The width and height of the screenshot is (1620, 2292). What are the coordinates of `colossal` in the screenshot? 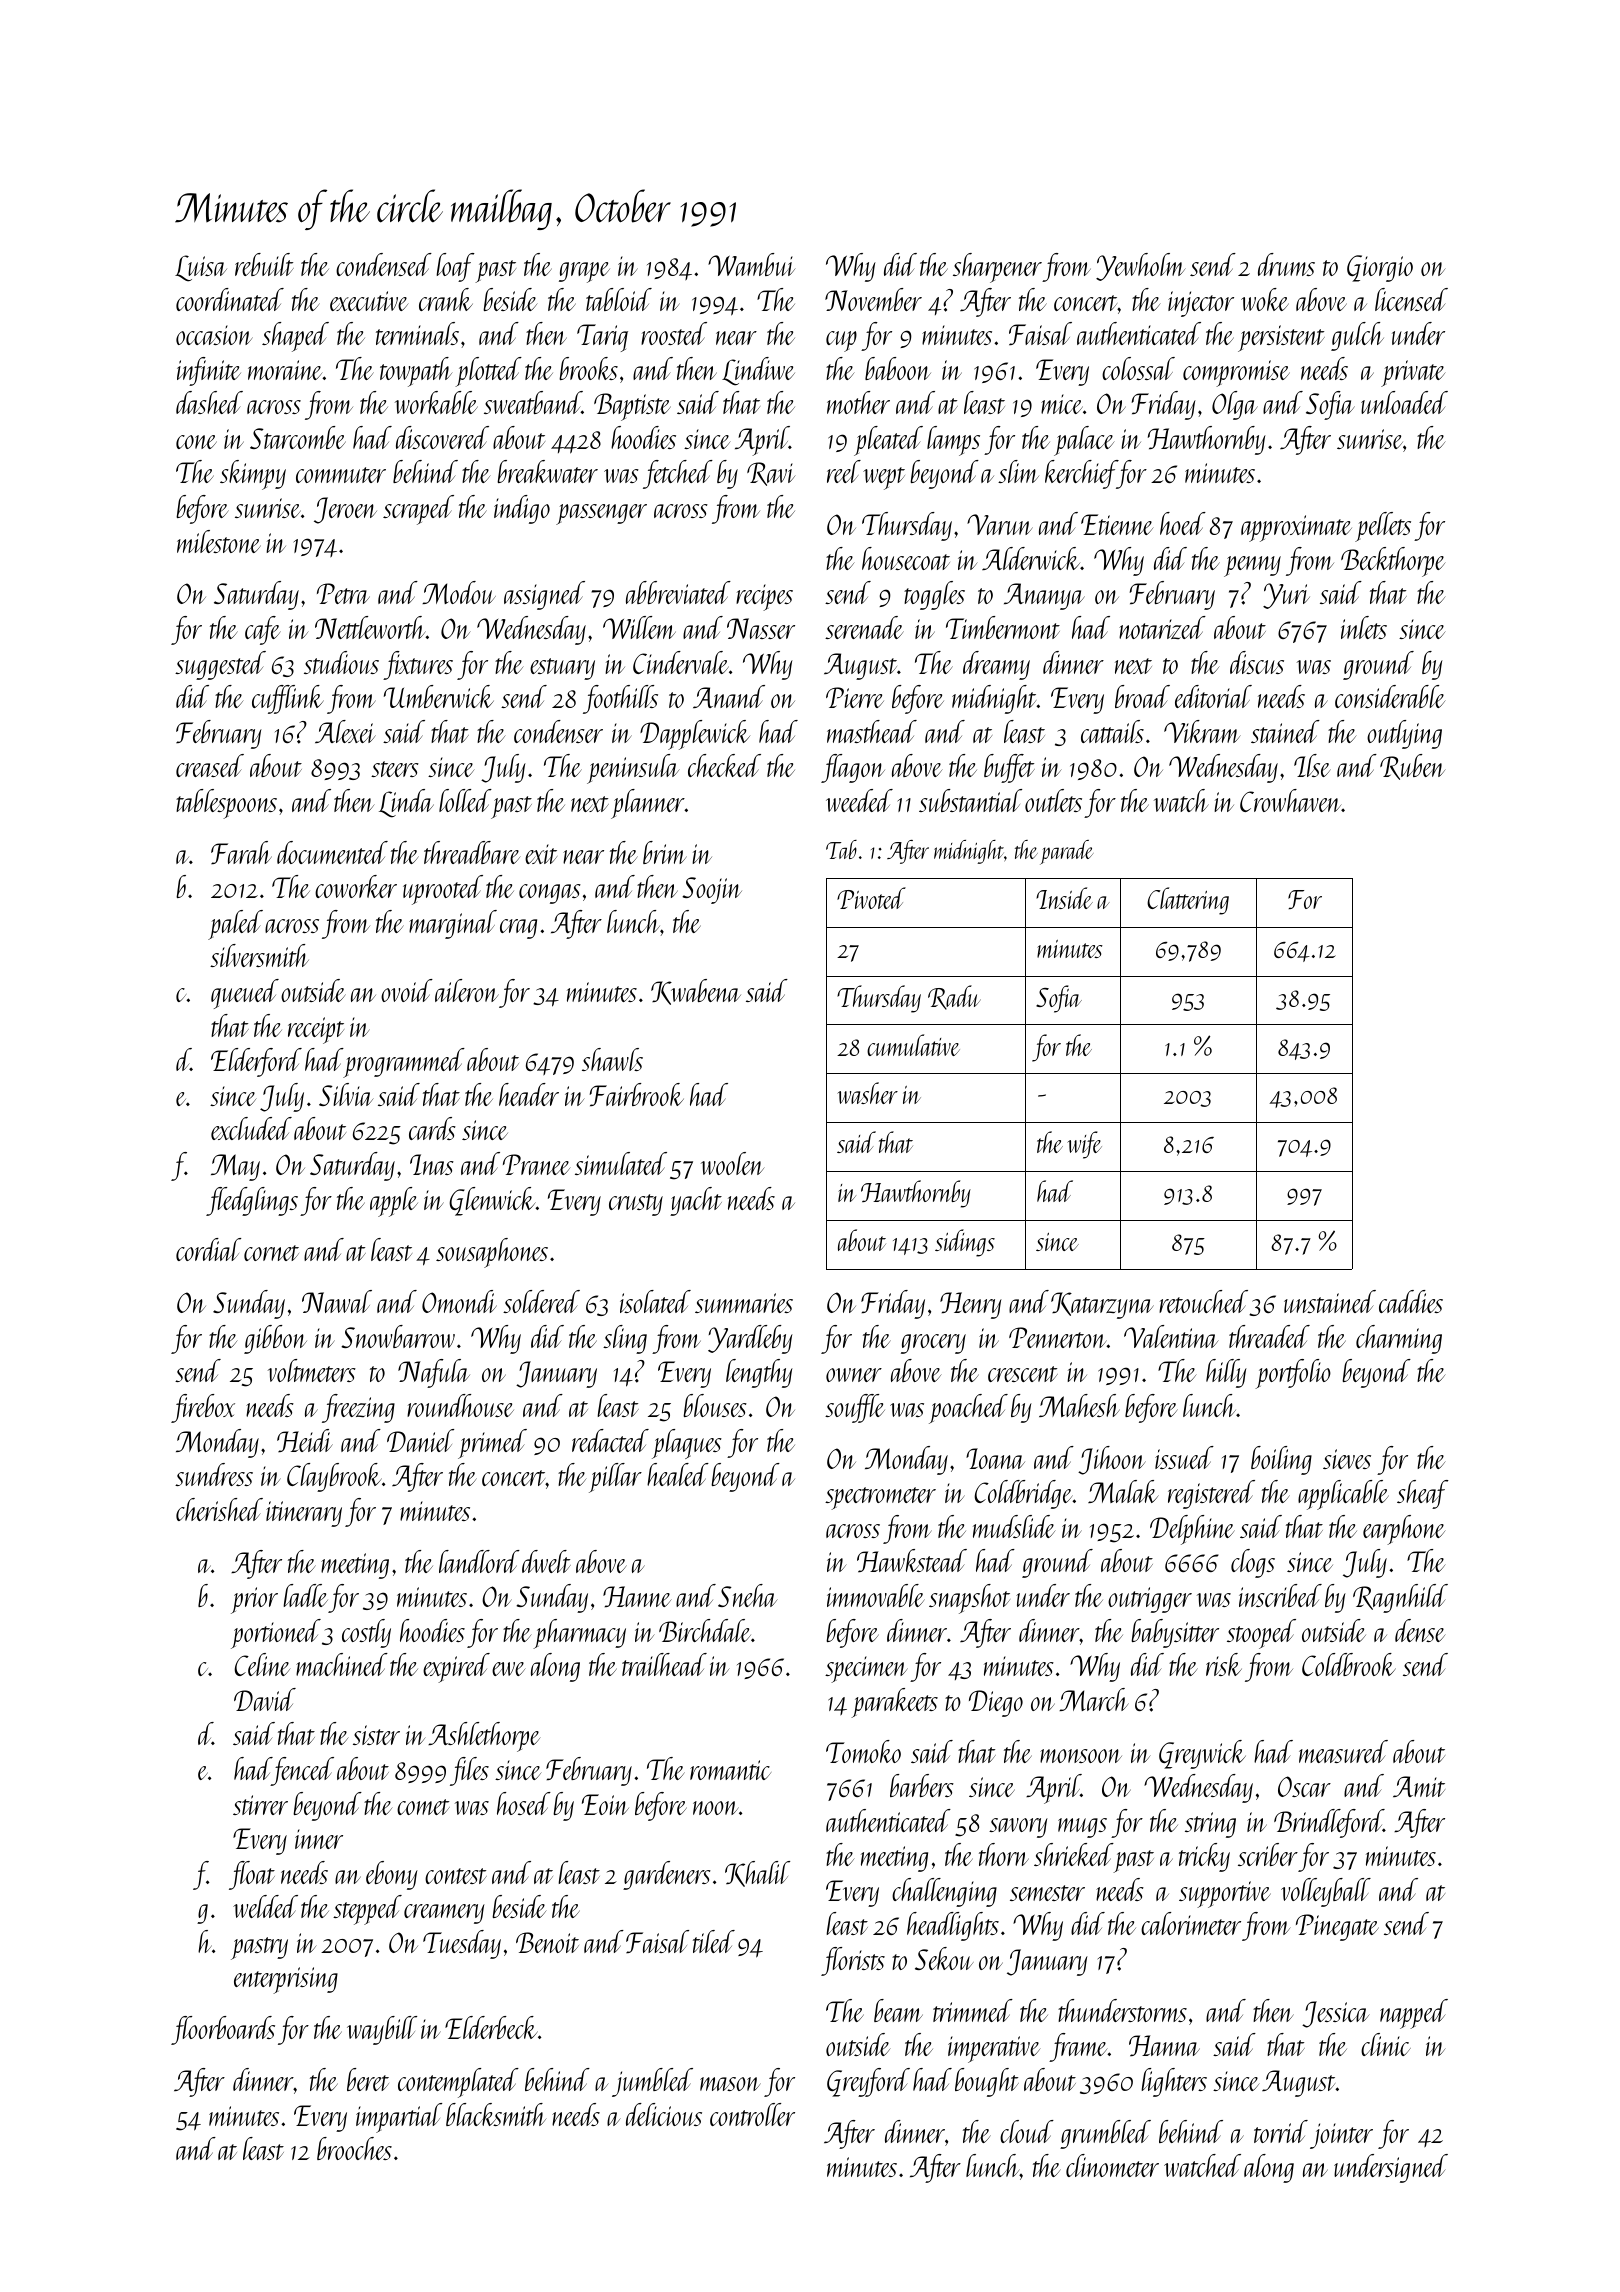 It's located at (1138, 368).
